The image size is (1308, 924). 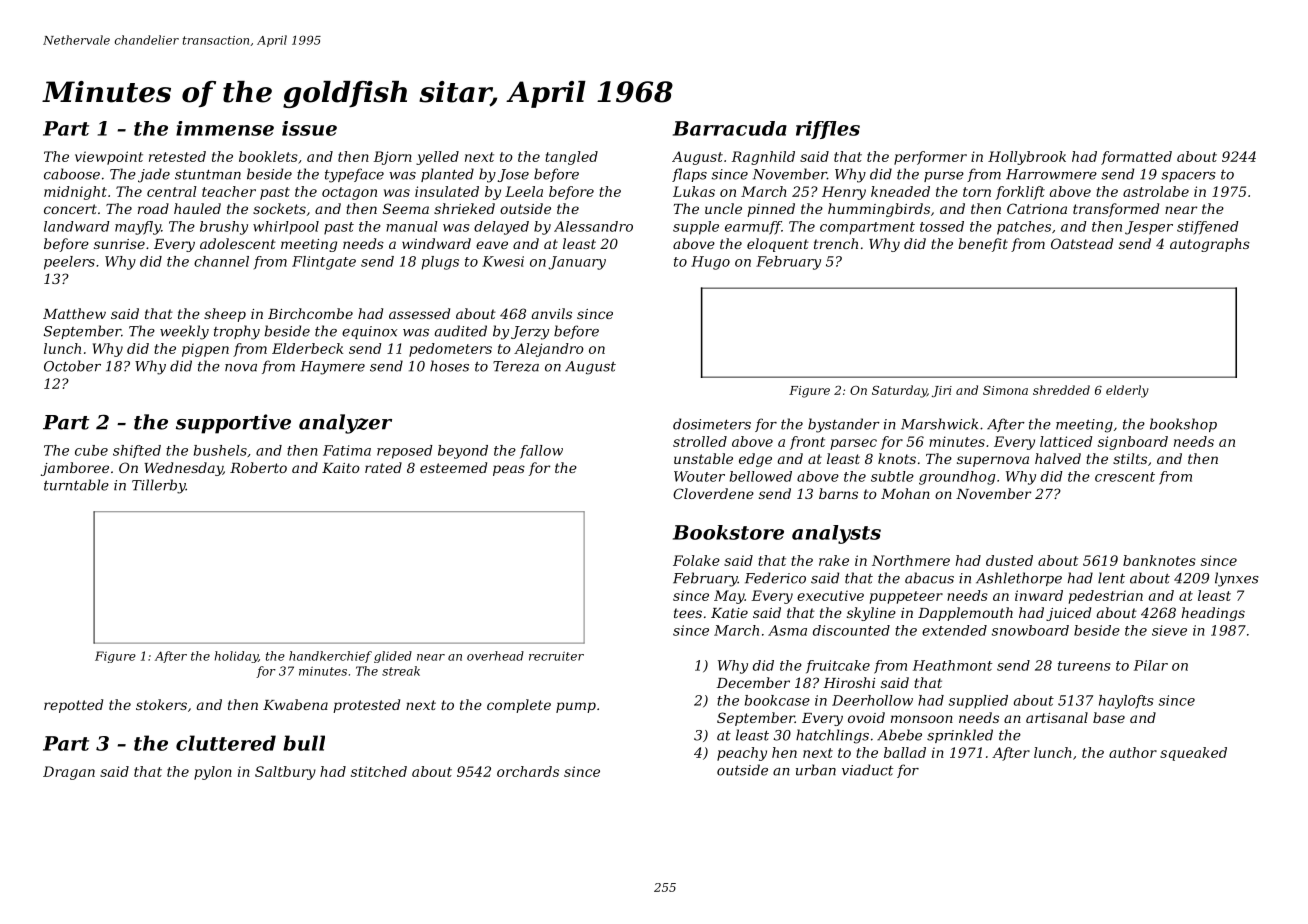 What do you see at coordinates (930, 158) in the page?
I see `performer` at bounding box center [930, 158].
